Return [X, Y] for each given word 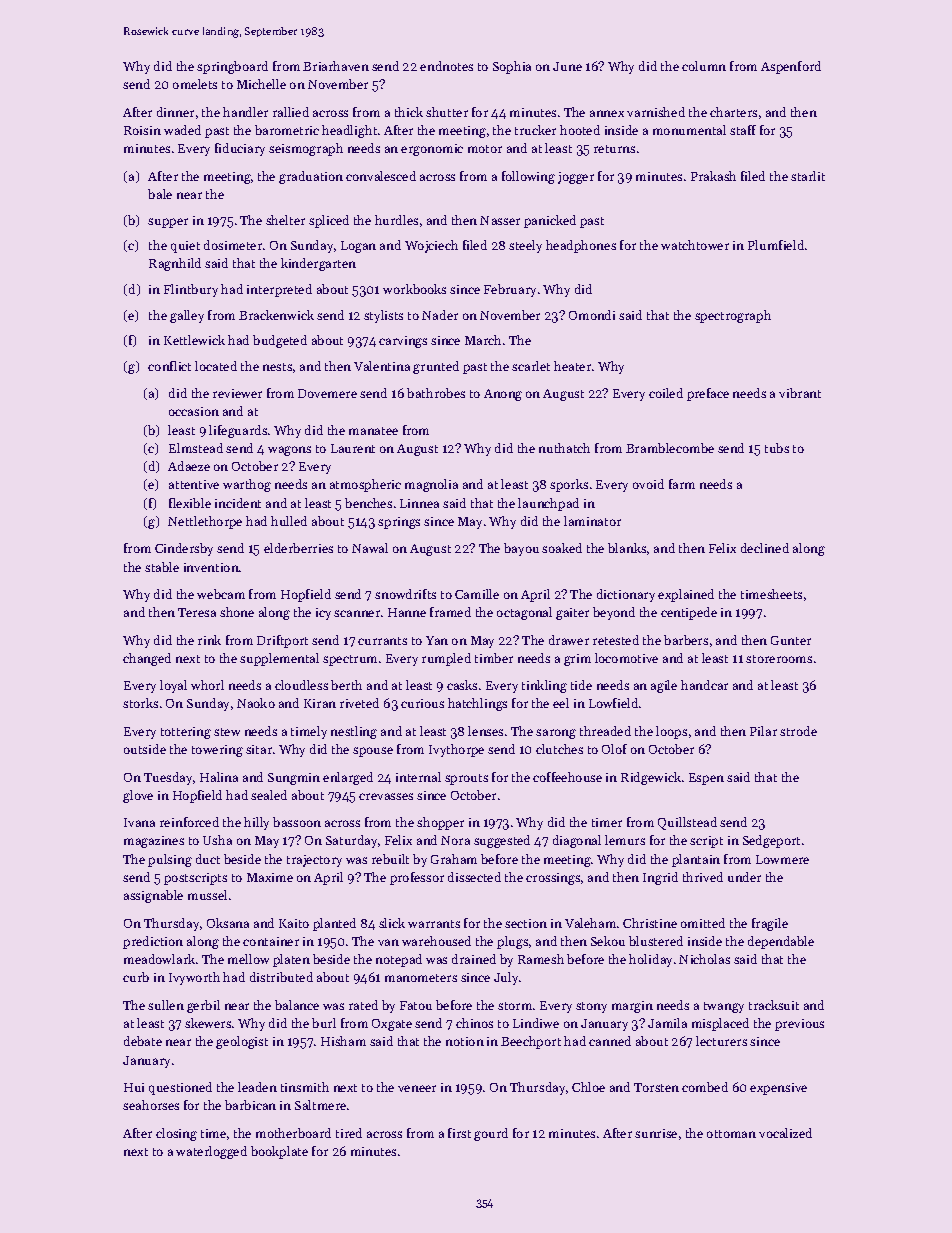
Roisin [142, 130]
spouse [373, 752]
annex [607, 113]
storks [140, 703]
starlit [808, 176]
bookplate [279, 1152]
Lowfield [613, 703]
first [459, 1133]
